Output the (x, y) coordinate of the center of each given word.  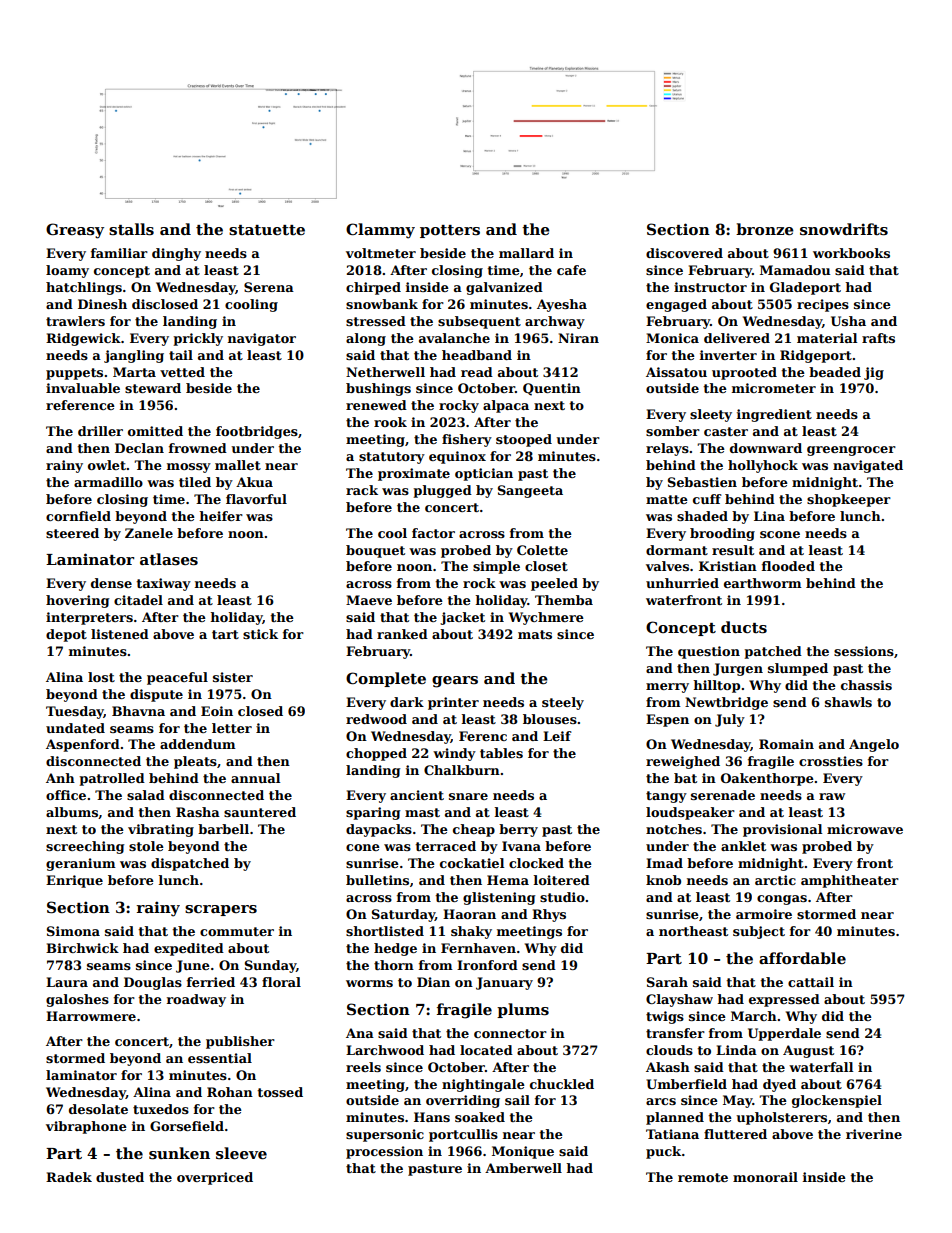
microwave (865, 829)
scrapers (221, 910)
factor (433, 533)
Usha (848, 321)
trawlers (75, 321)
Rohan (230, 1092)
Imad (664, 863)
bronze (765, 229)
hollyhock (763, 466)
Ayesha (562, 305)
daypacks (379, 830)
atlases (169, 559)
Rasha (198, 812)
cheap (474, 830)
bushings (378, 389)
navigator (262, 339)
